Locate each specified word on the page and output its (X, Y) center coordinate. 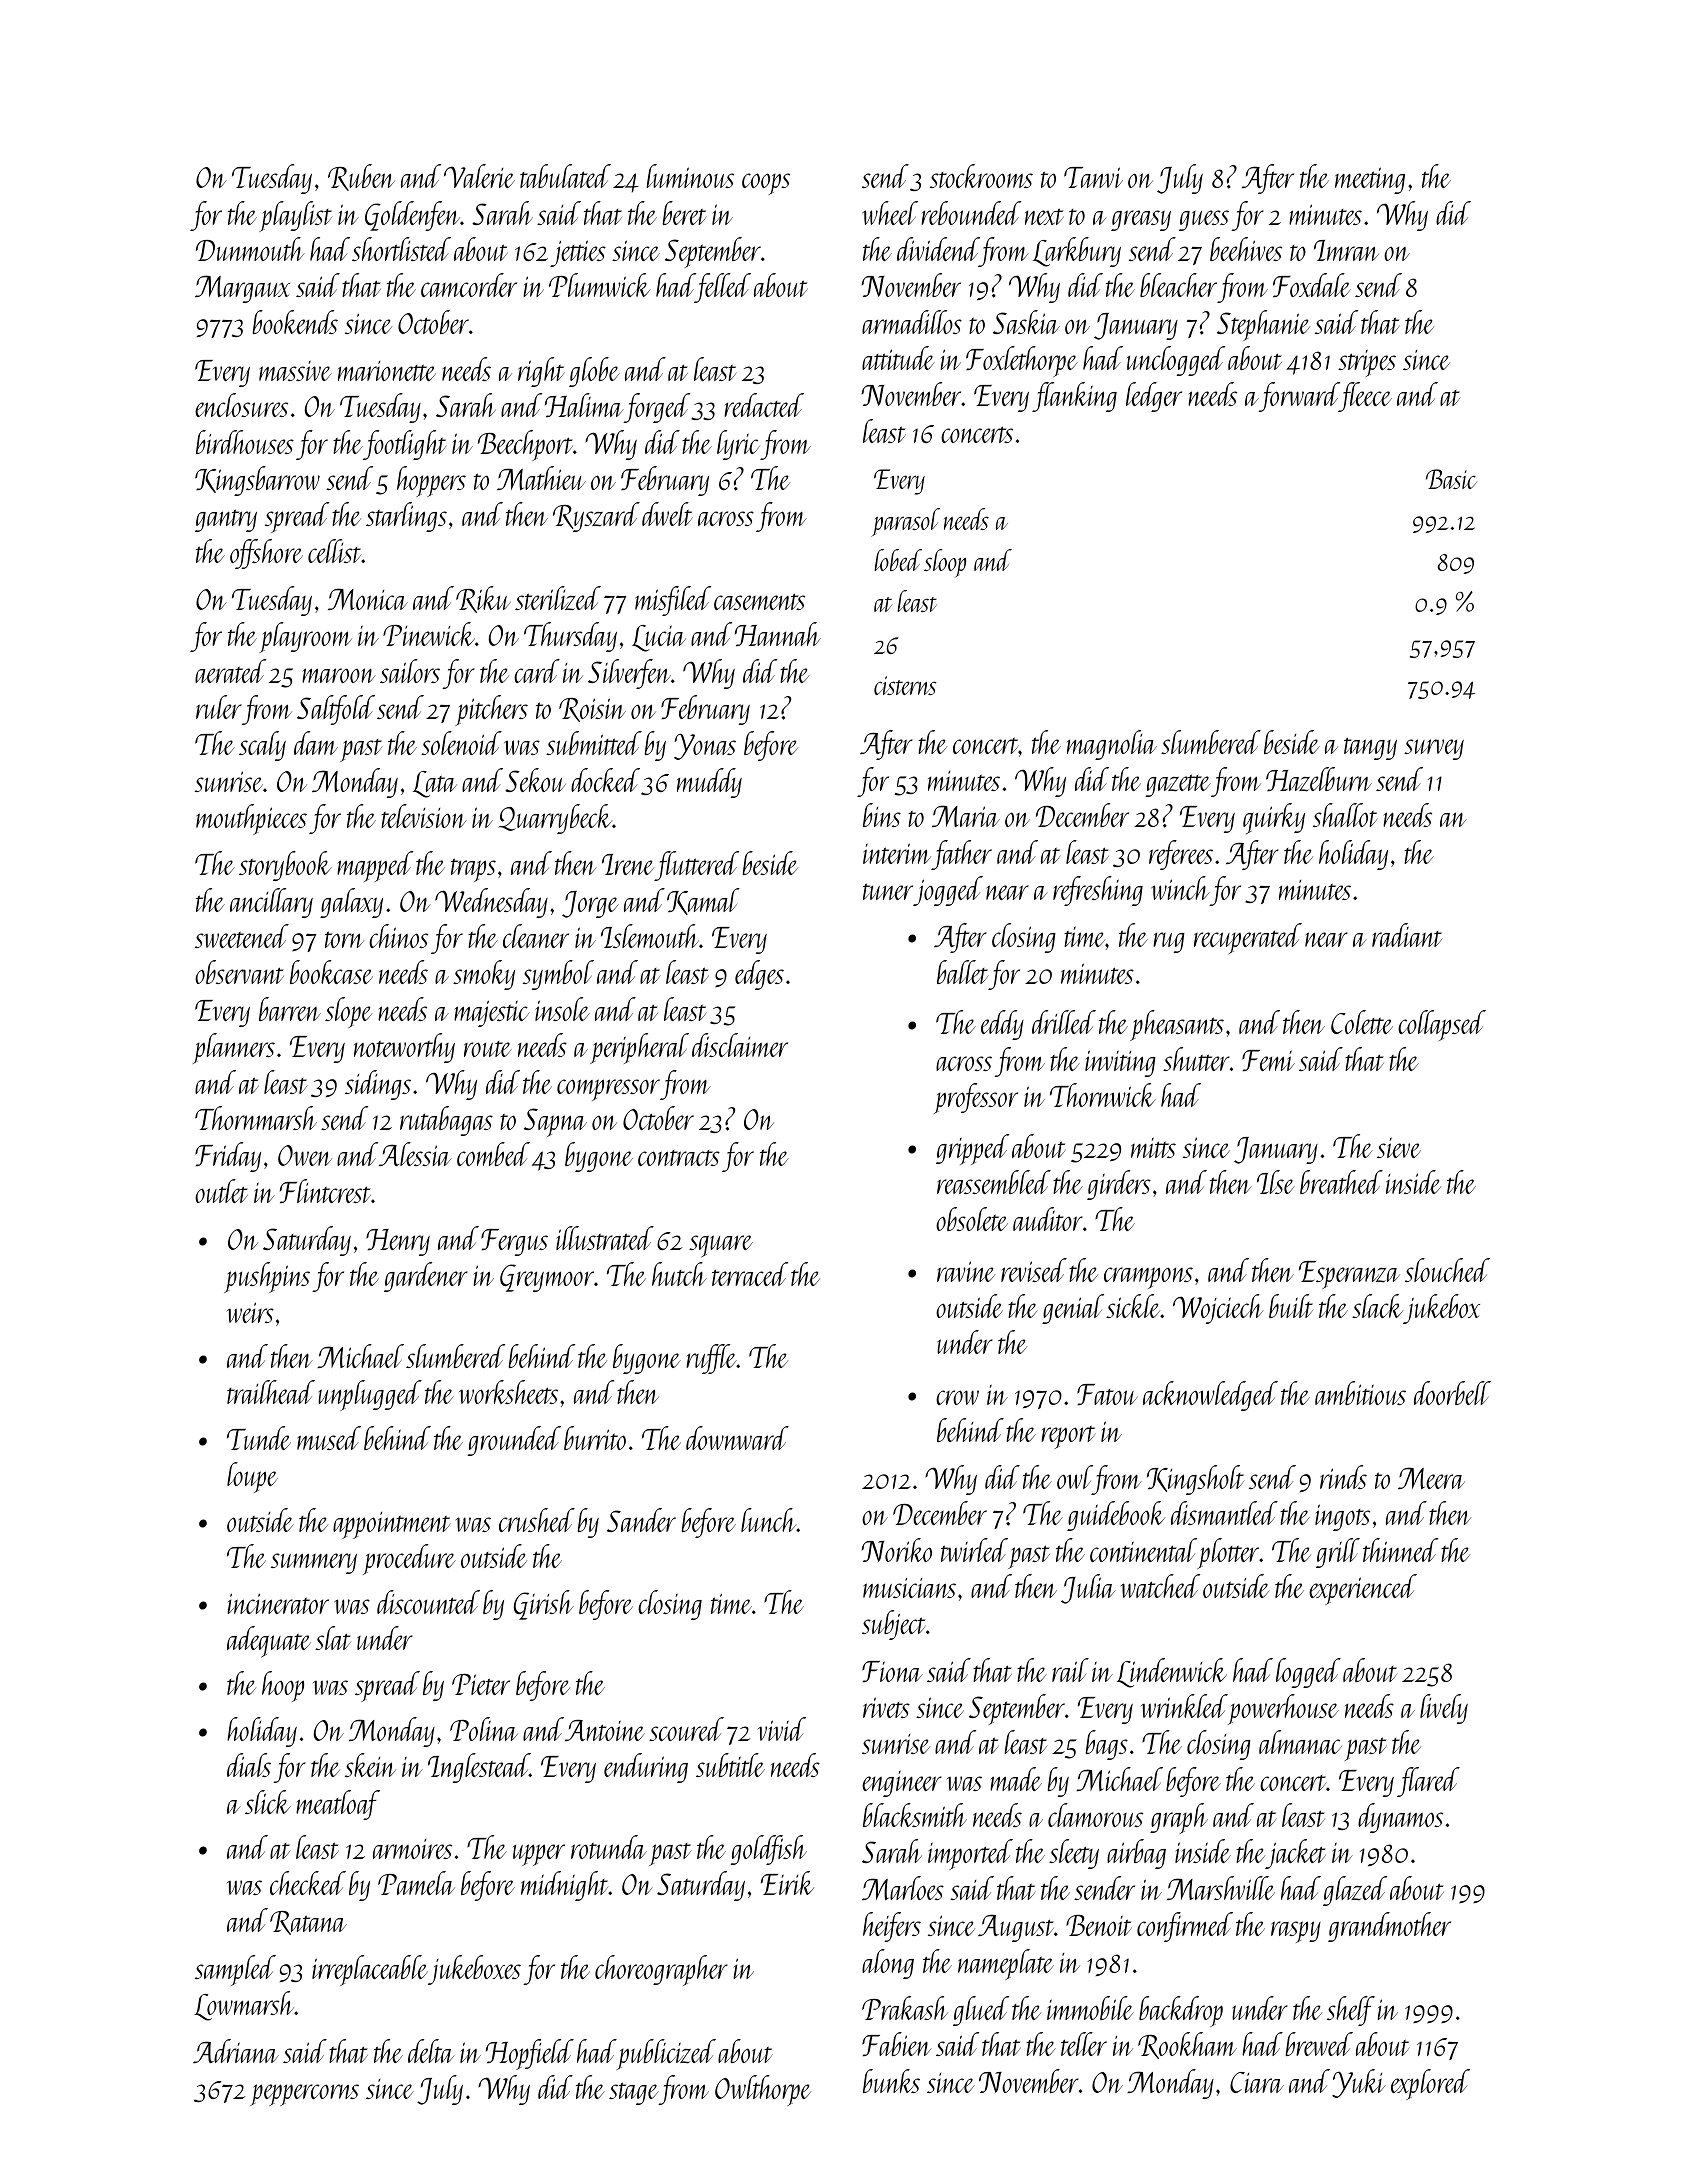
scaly (262, 746)
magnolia (1112, 745)
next (1044, 216)
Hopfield (530, 2054)
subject (894, 1625)
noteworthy (404, 1048)
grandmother (1389, 1927)
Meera (1431, 1478)
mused (329, 1438)
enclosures (241, 405)
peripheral (639, 1048)
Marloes (903, 1888)
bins (882, 815)
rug (1169, 942)
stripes (1367, 363)
